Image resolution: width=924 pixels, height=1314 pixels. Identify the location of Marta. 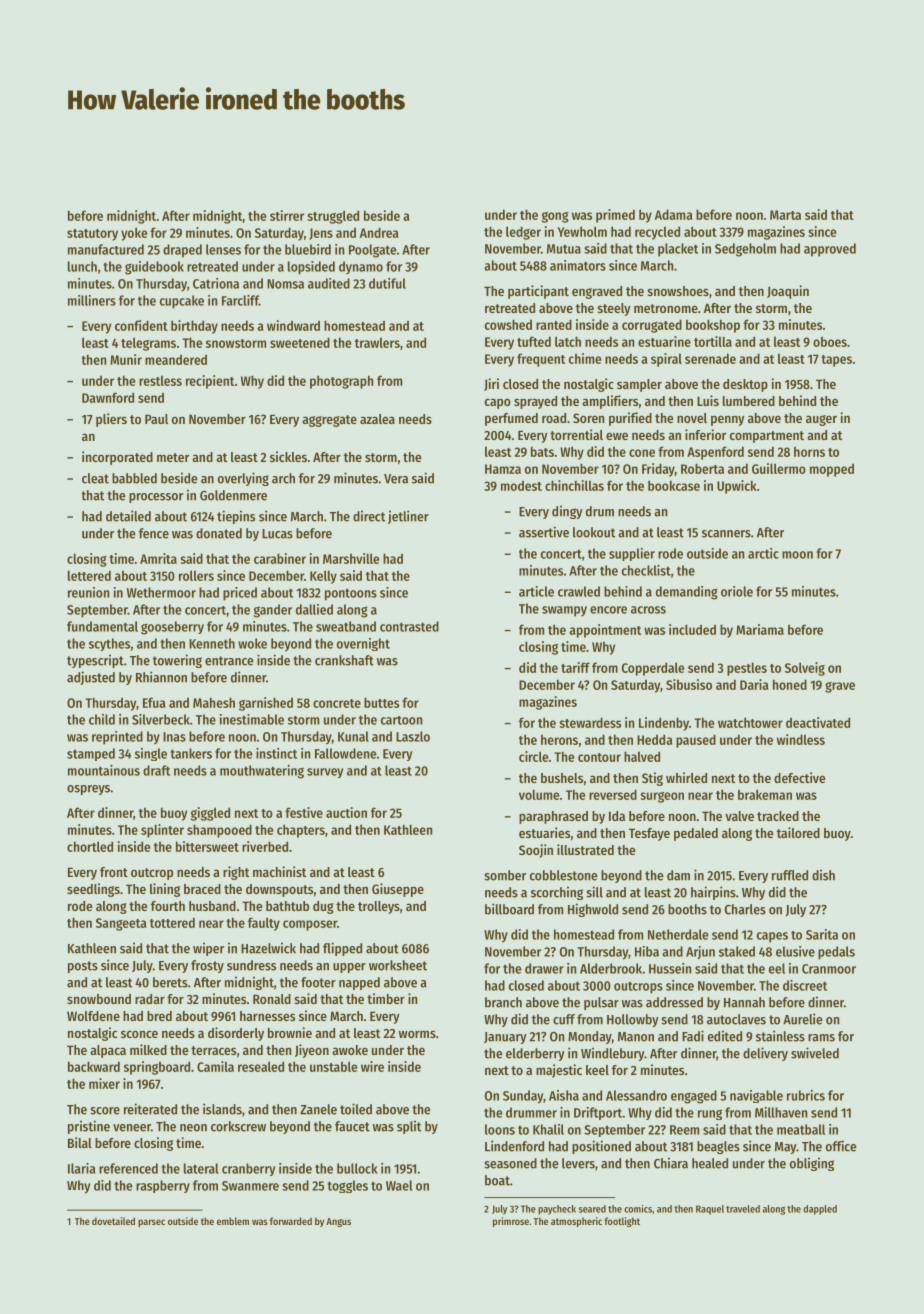
(785, 215).
